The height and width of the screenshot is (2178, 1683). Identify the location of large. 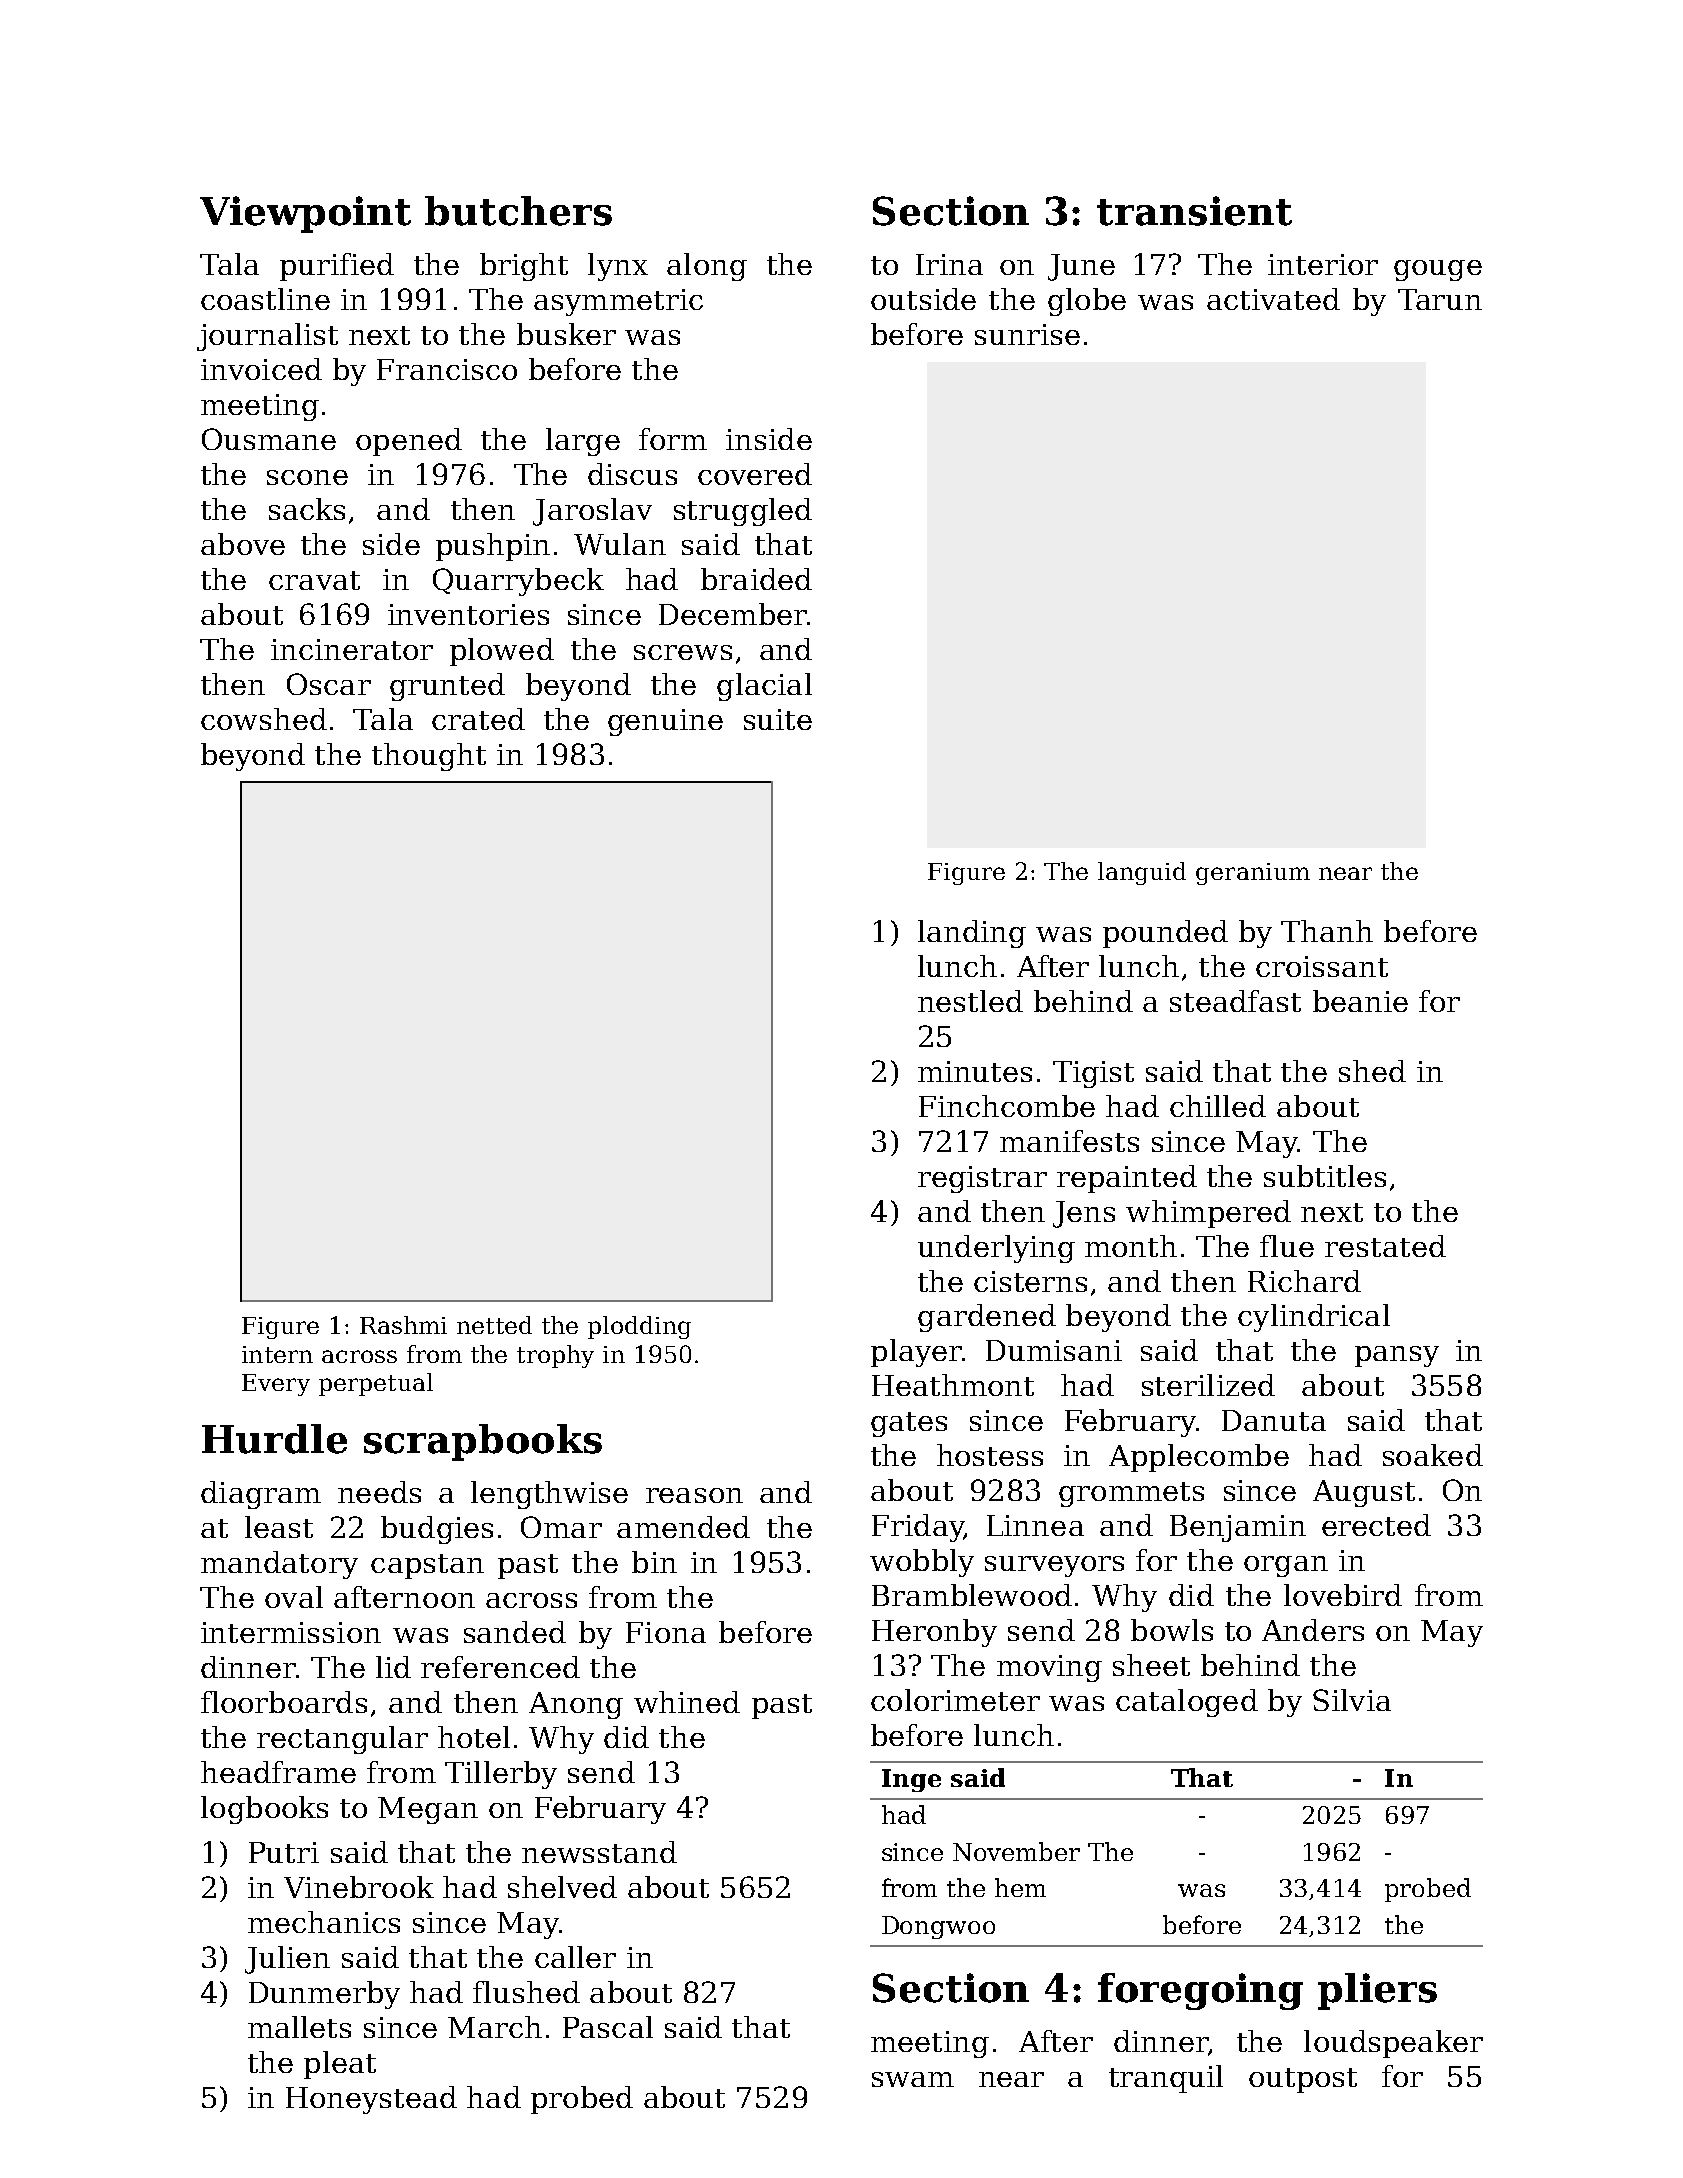
(583, 442).
